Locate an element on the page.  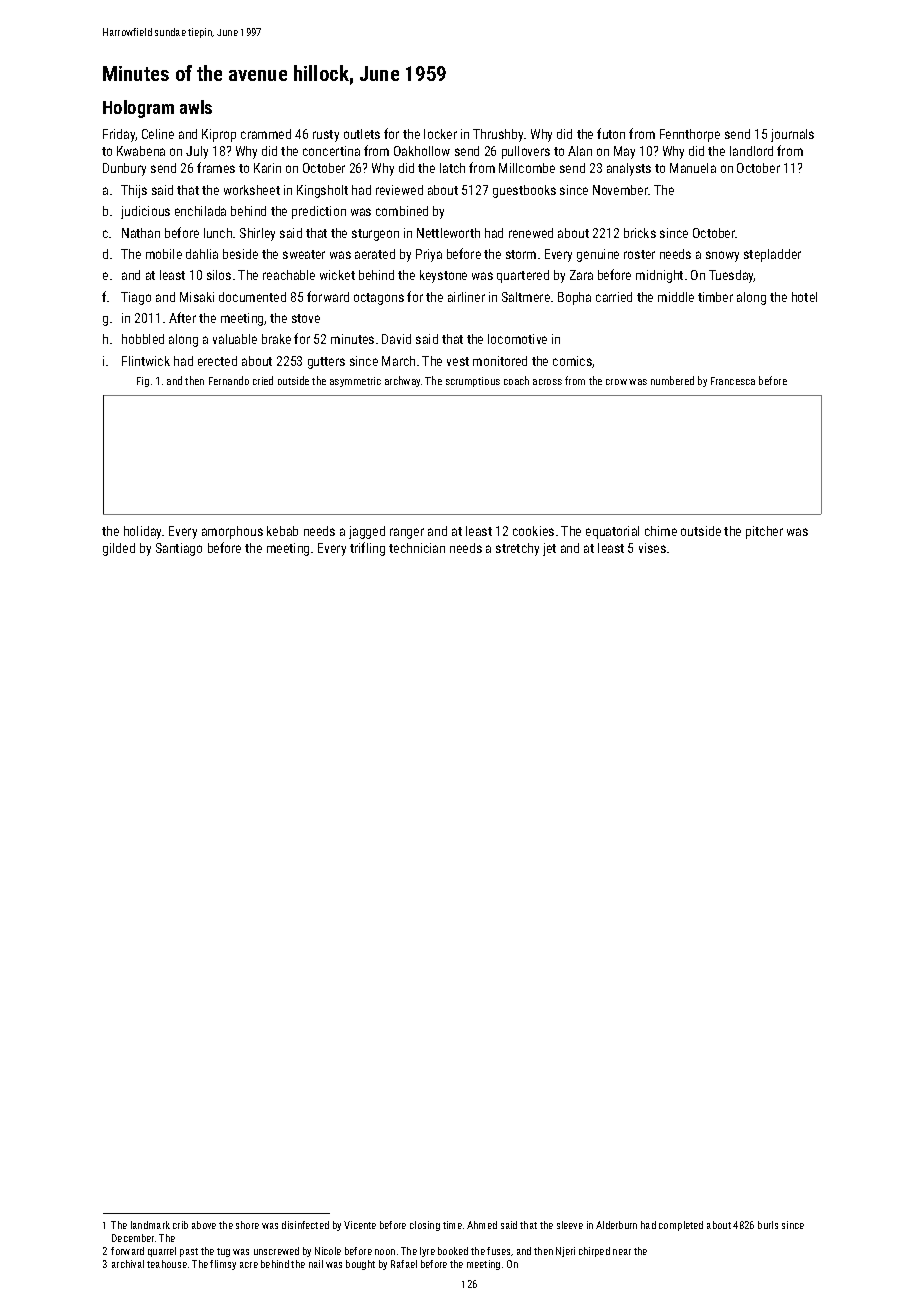
outlets is located at coordinates (362, 134).
